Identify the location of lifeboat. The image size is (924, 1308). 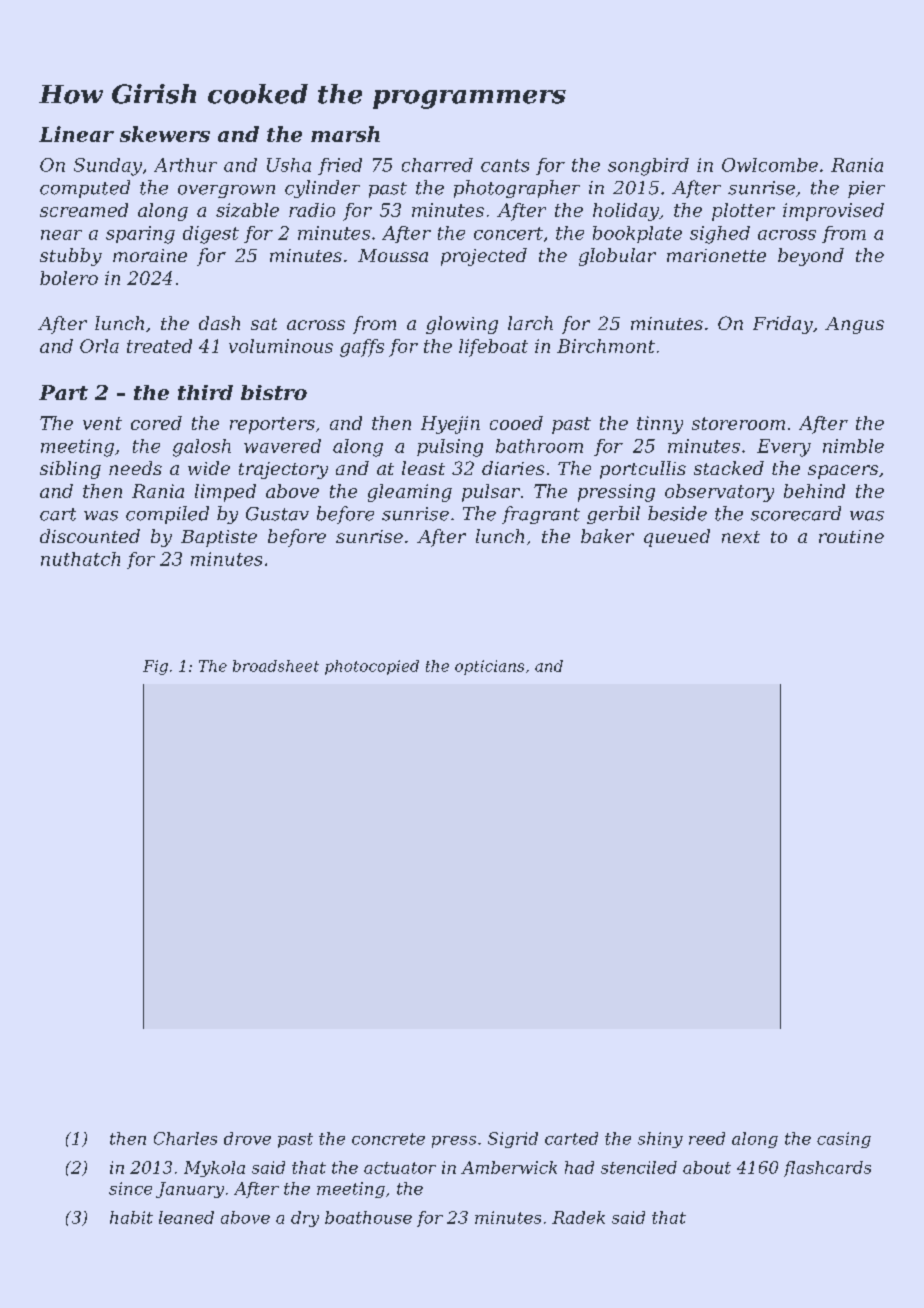
(493, 348).
